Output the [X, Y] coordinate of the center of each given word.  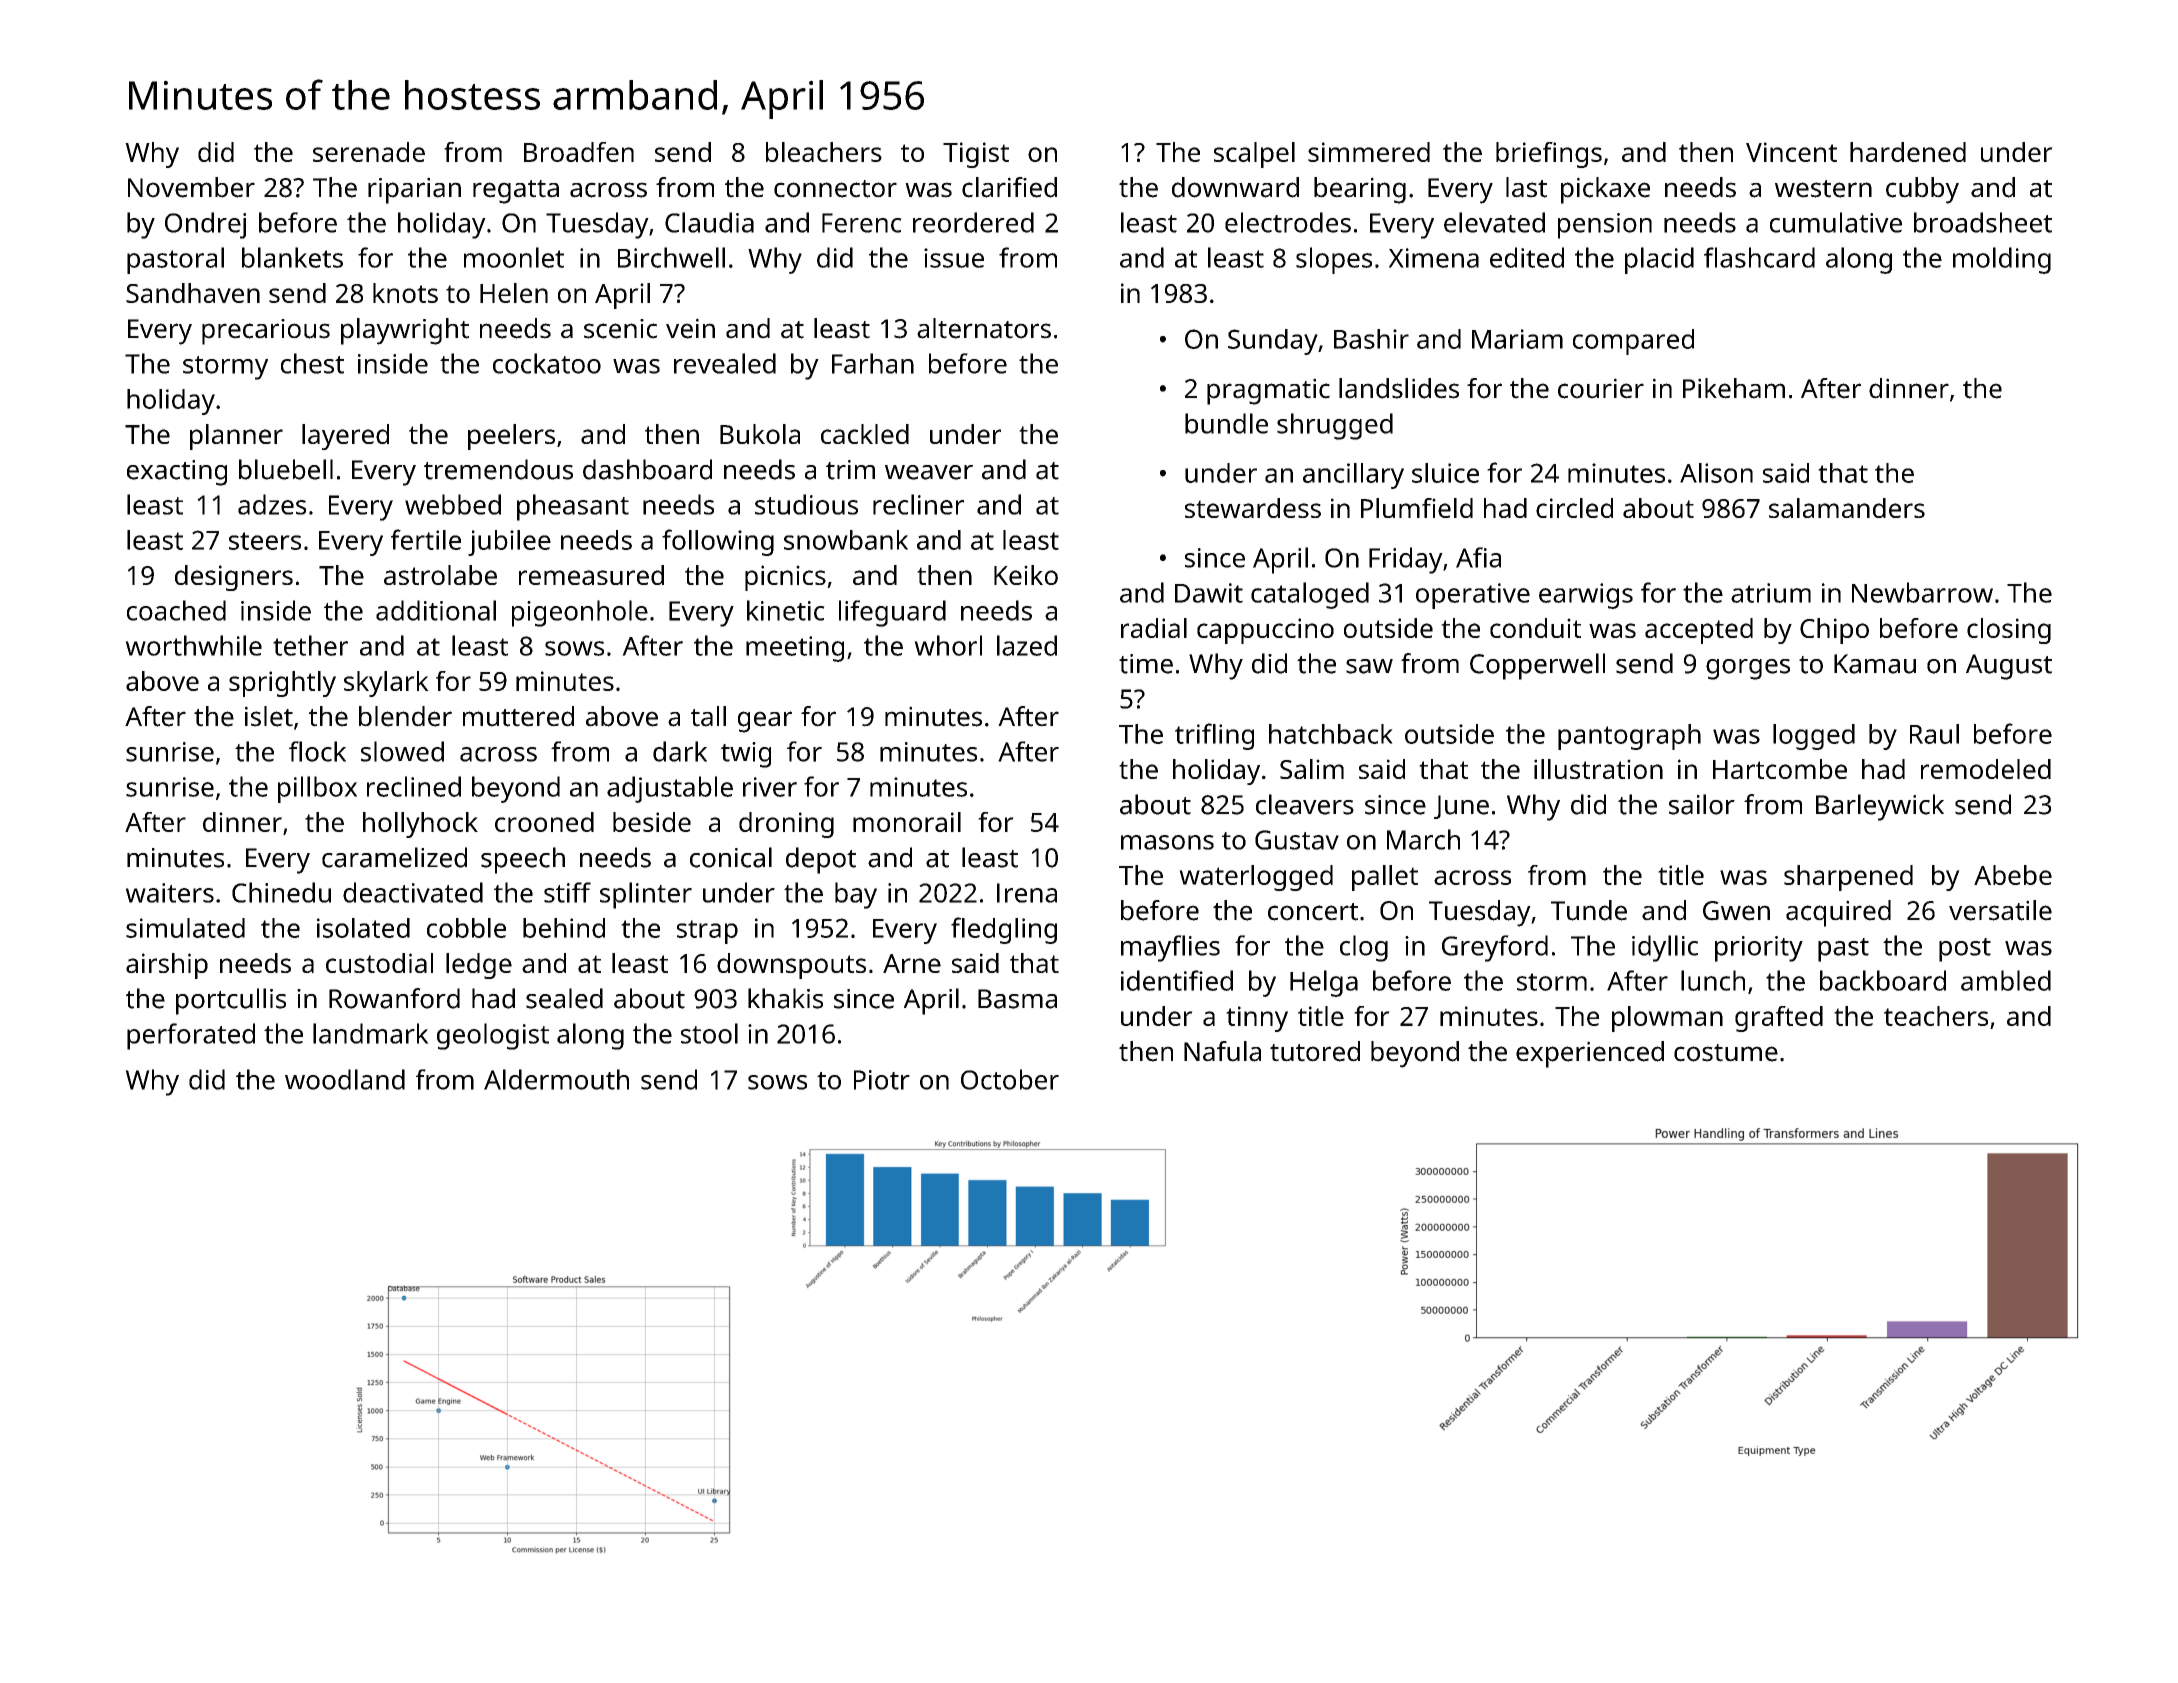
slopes [1334, 260]
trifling [1214, 736]
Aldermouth [556, 1079]
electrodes [1288, 222]
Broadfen [579, 152]
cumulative [1836, 222]
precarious [266, 332]
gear [765, 722]
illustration [1598, 769]
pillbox [317, 789]
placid [1659, 260]
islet [269, 716]
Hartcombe [1780, 769]
